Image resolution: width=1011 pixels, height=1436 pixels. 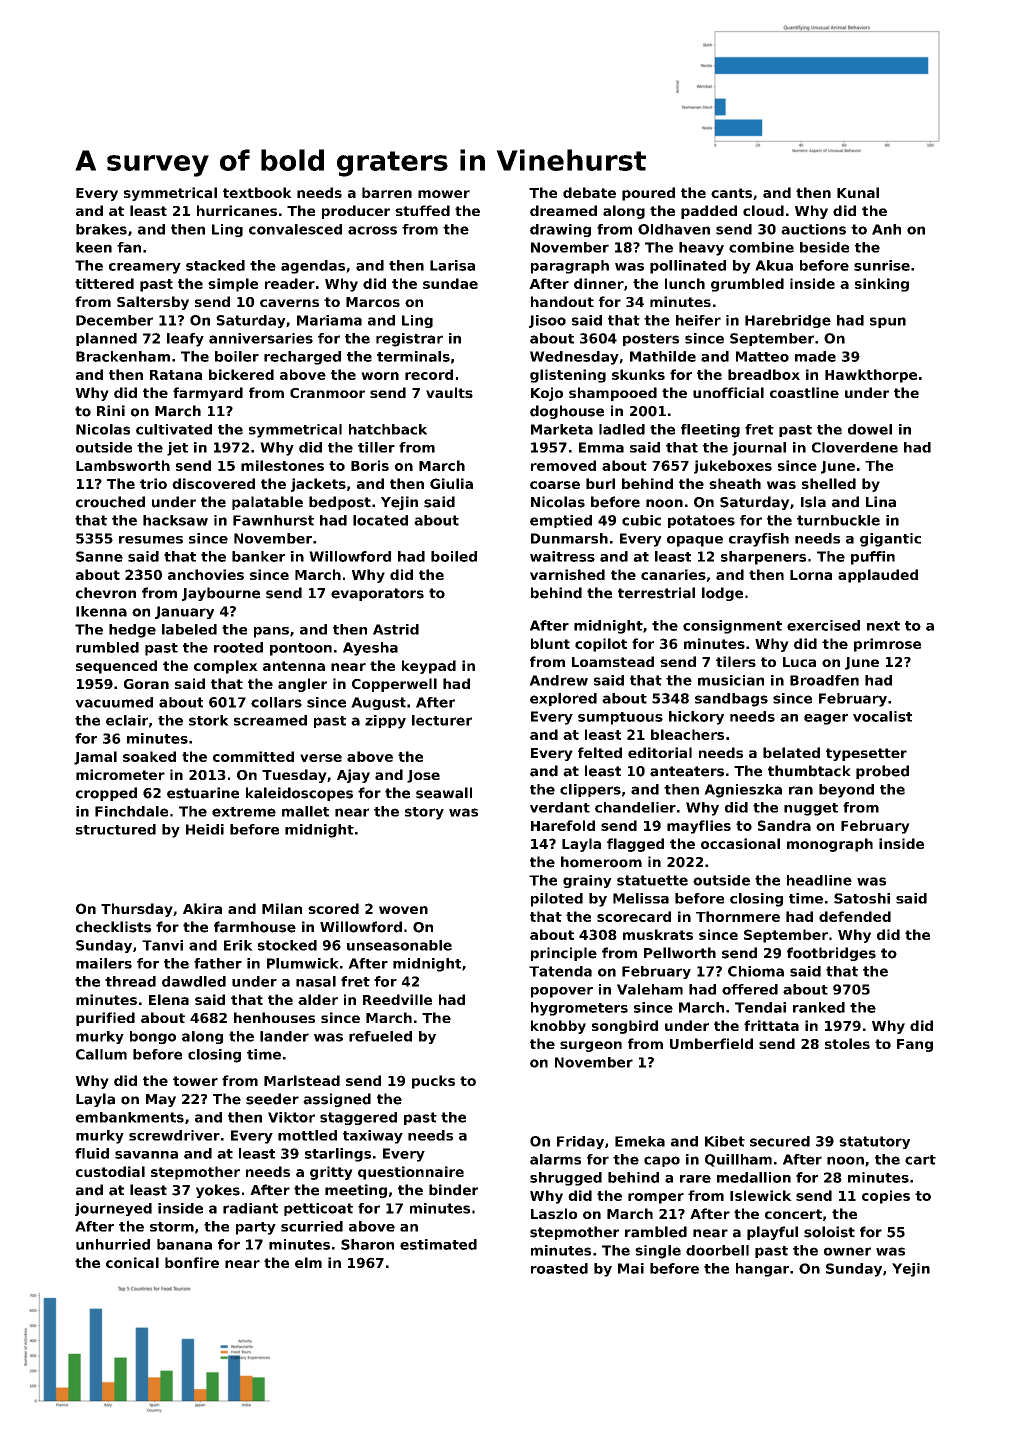 I want to click on primrose, so click(x=887, y=645).
